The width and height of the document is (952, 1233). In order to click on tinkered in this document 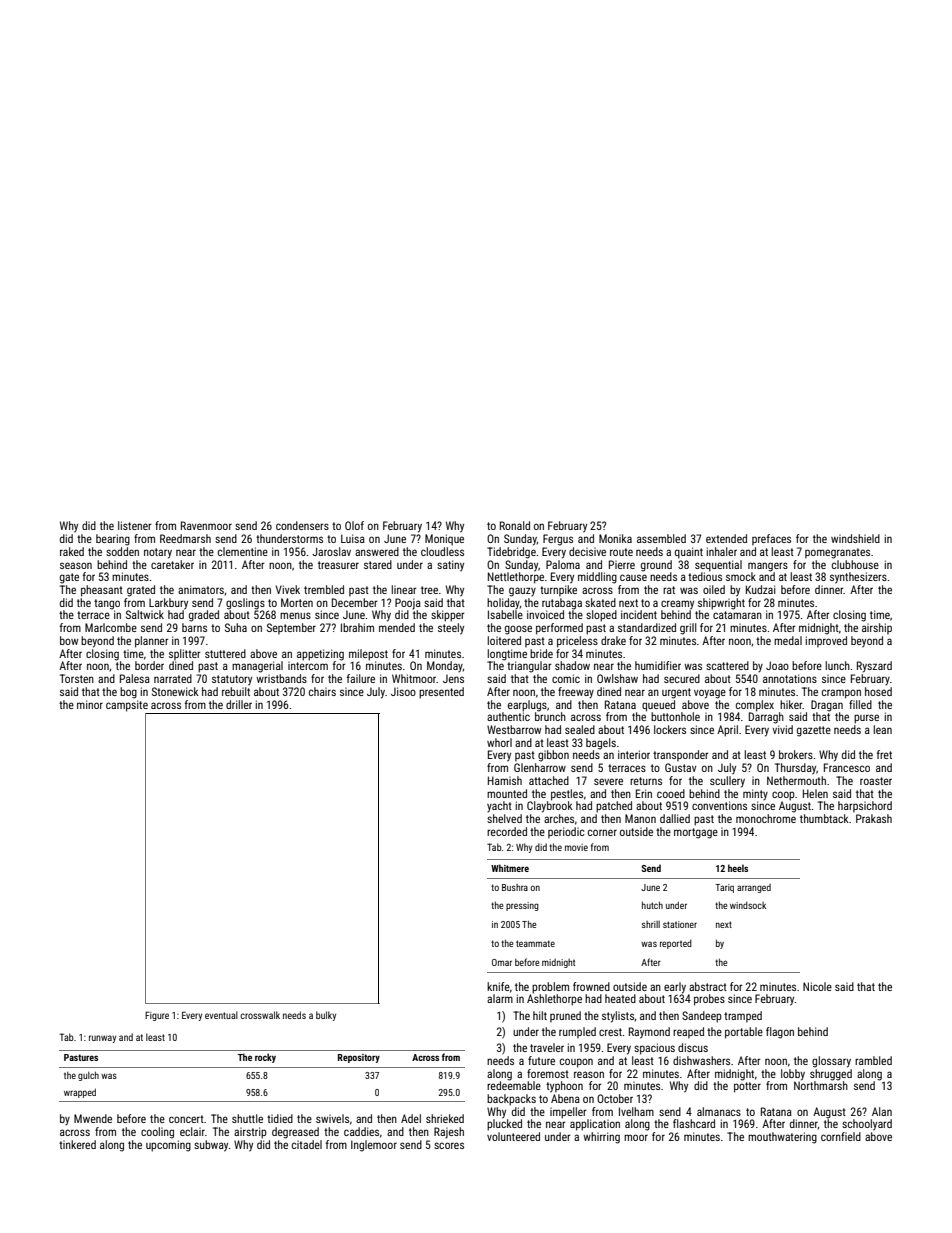, I will do `click(77, 1144)`.
